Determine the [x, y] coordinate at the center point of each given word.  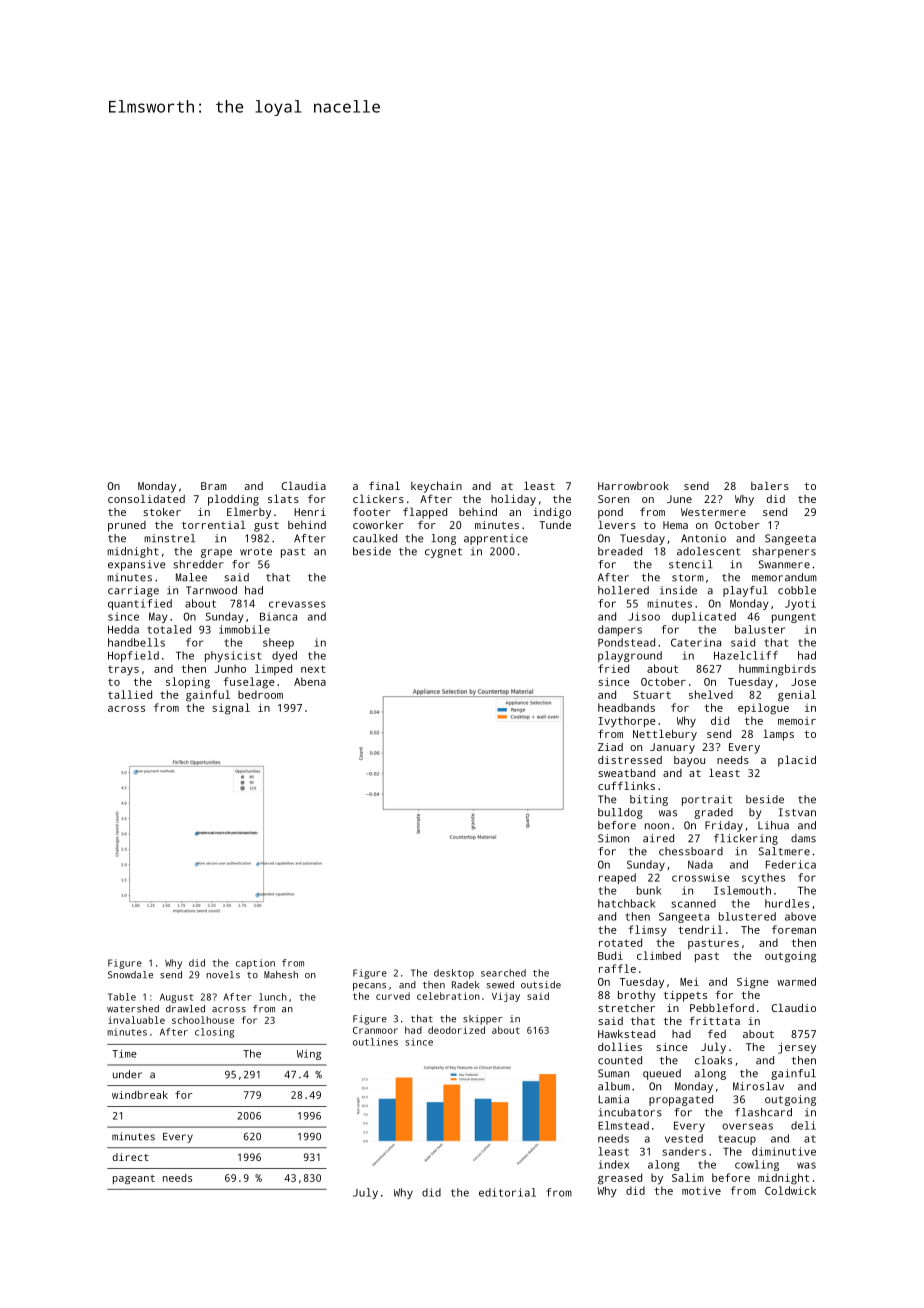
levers [617, 524]
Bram [214, 486]
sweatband [626, 773]
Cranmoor [375, 1030]
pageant [134, 1179]
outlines [375, 1042]
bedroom [260, 694]
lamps [778, 735]
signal [231, 709]
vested [684, 1138]
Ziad [610, 747]
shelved [711, 694]
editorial [507, 1192]
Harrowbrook [633, 486]
